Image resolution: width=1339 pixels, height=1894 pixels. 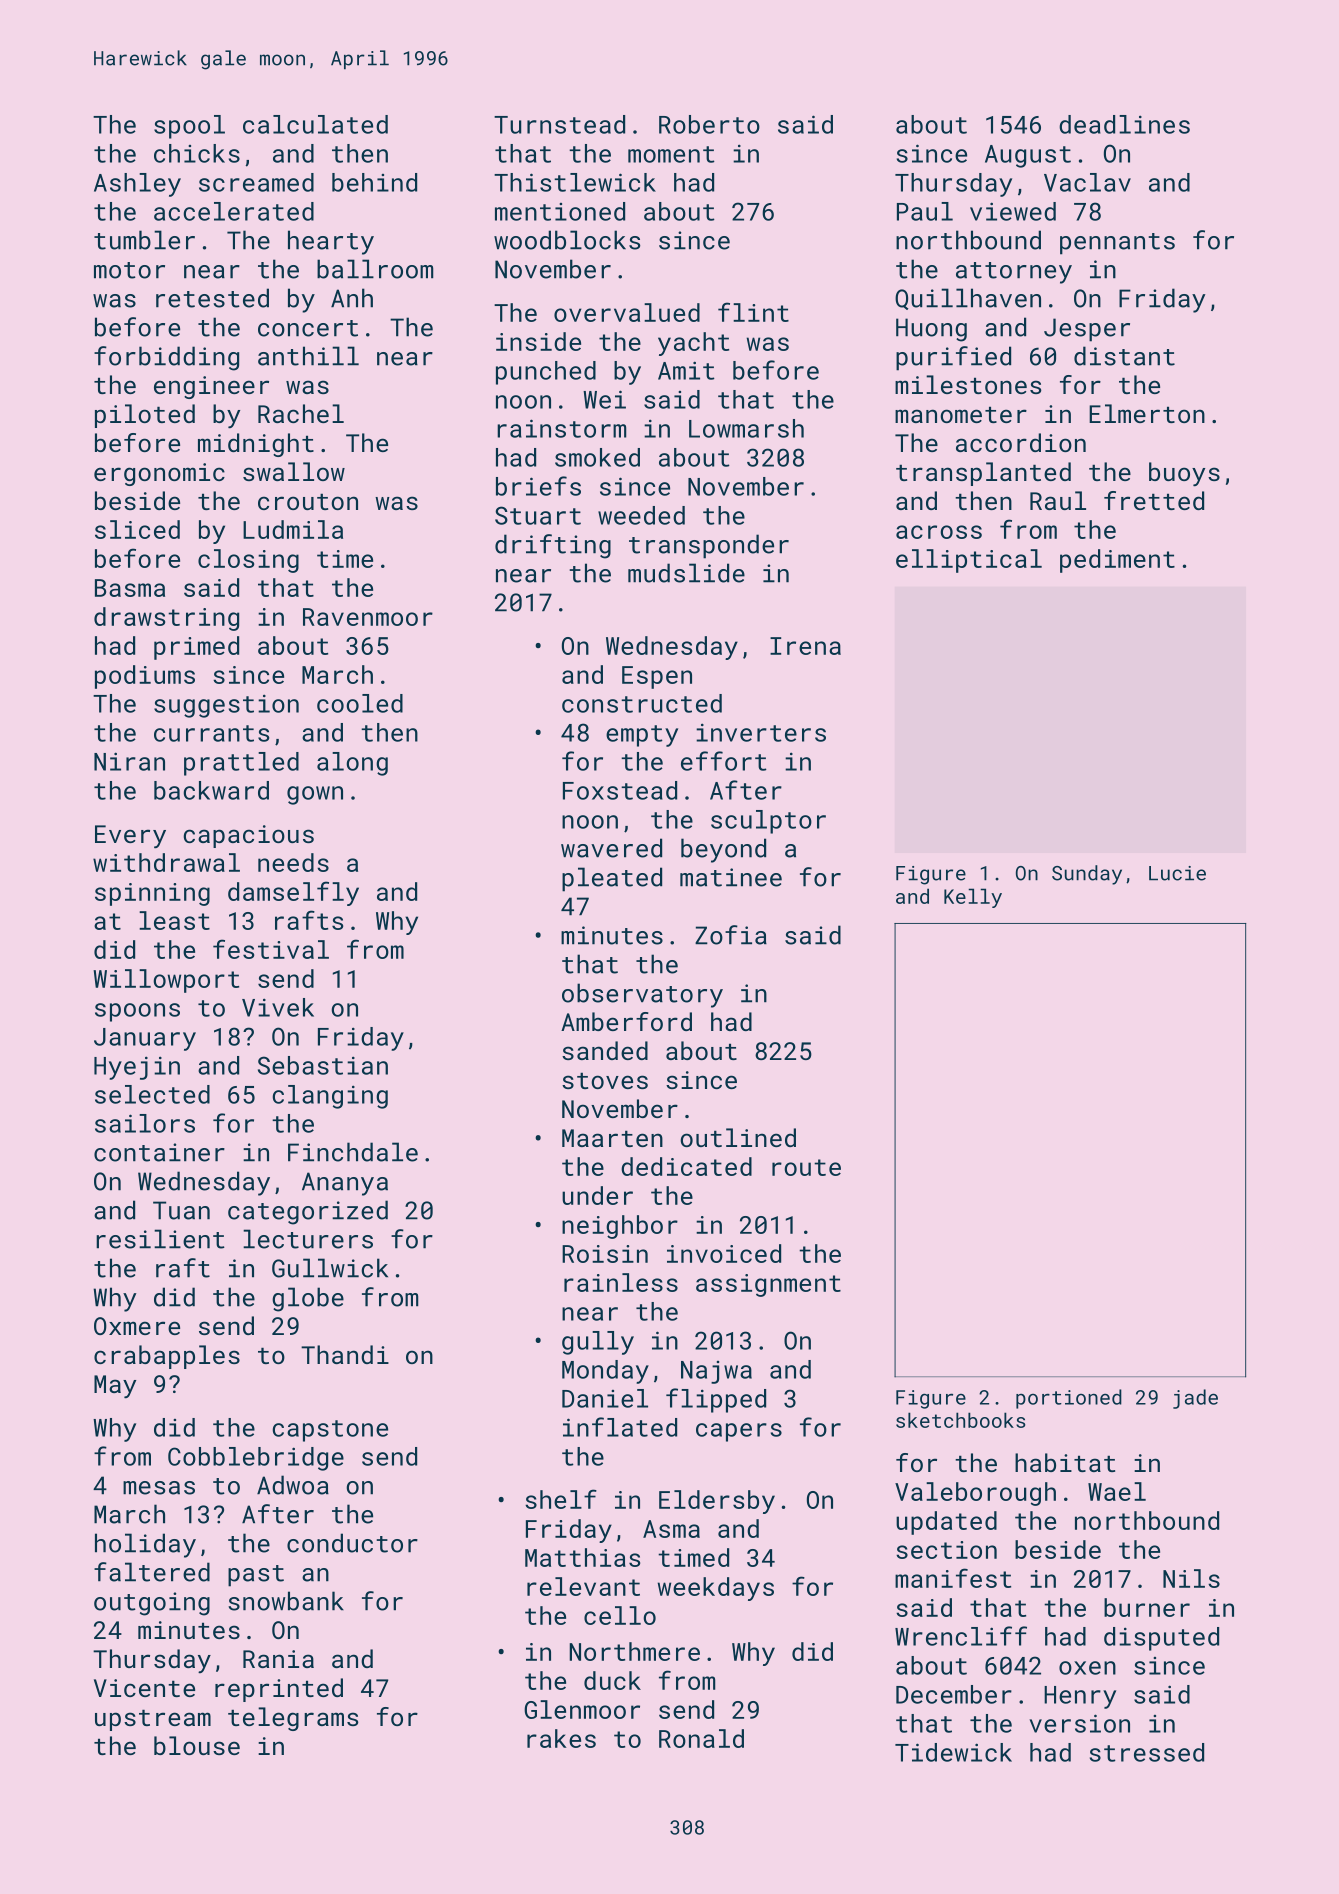 I want to click on updated, so click(x=946, y=1523).
